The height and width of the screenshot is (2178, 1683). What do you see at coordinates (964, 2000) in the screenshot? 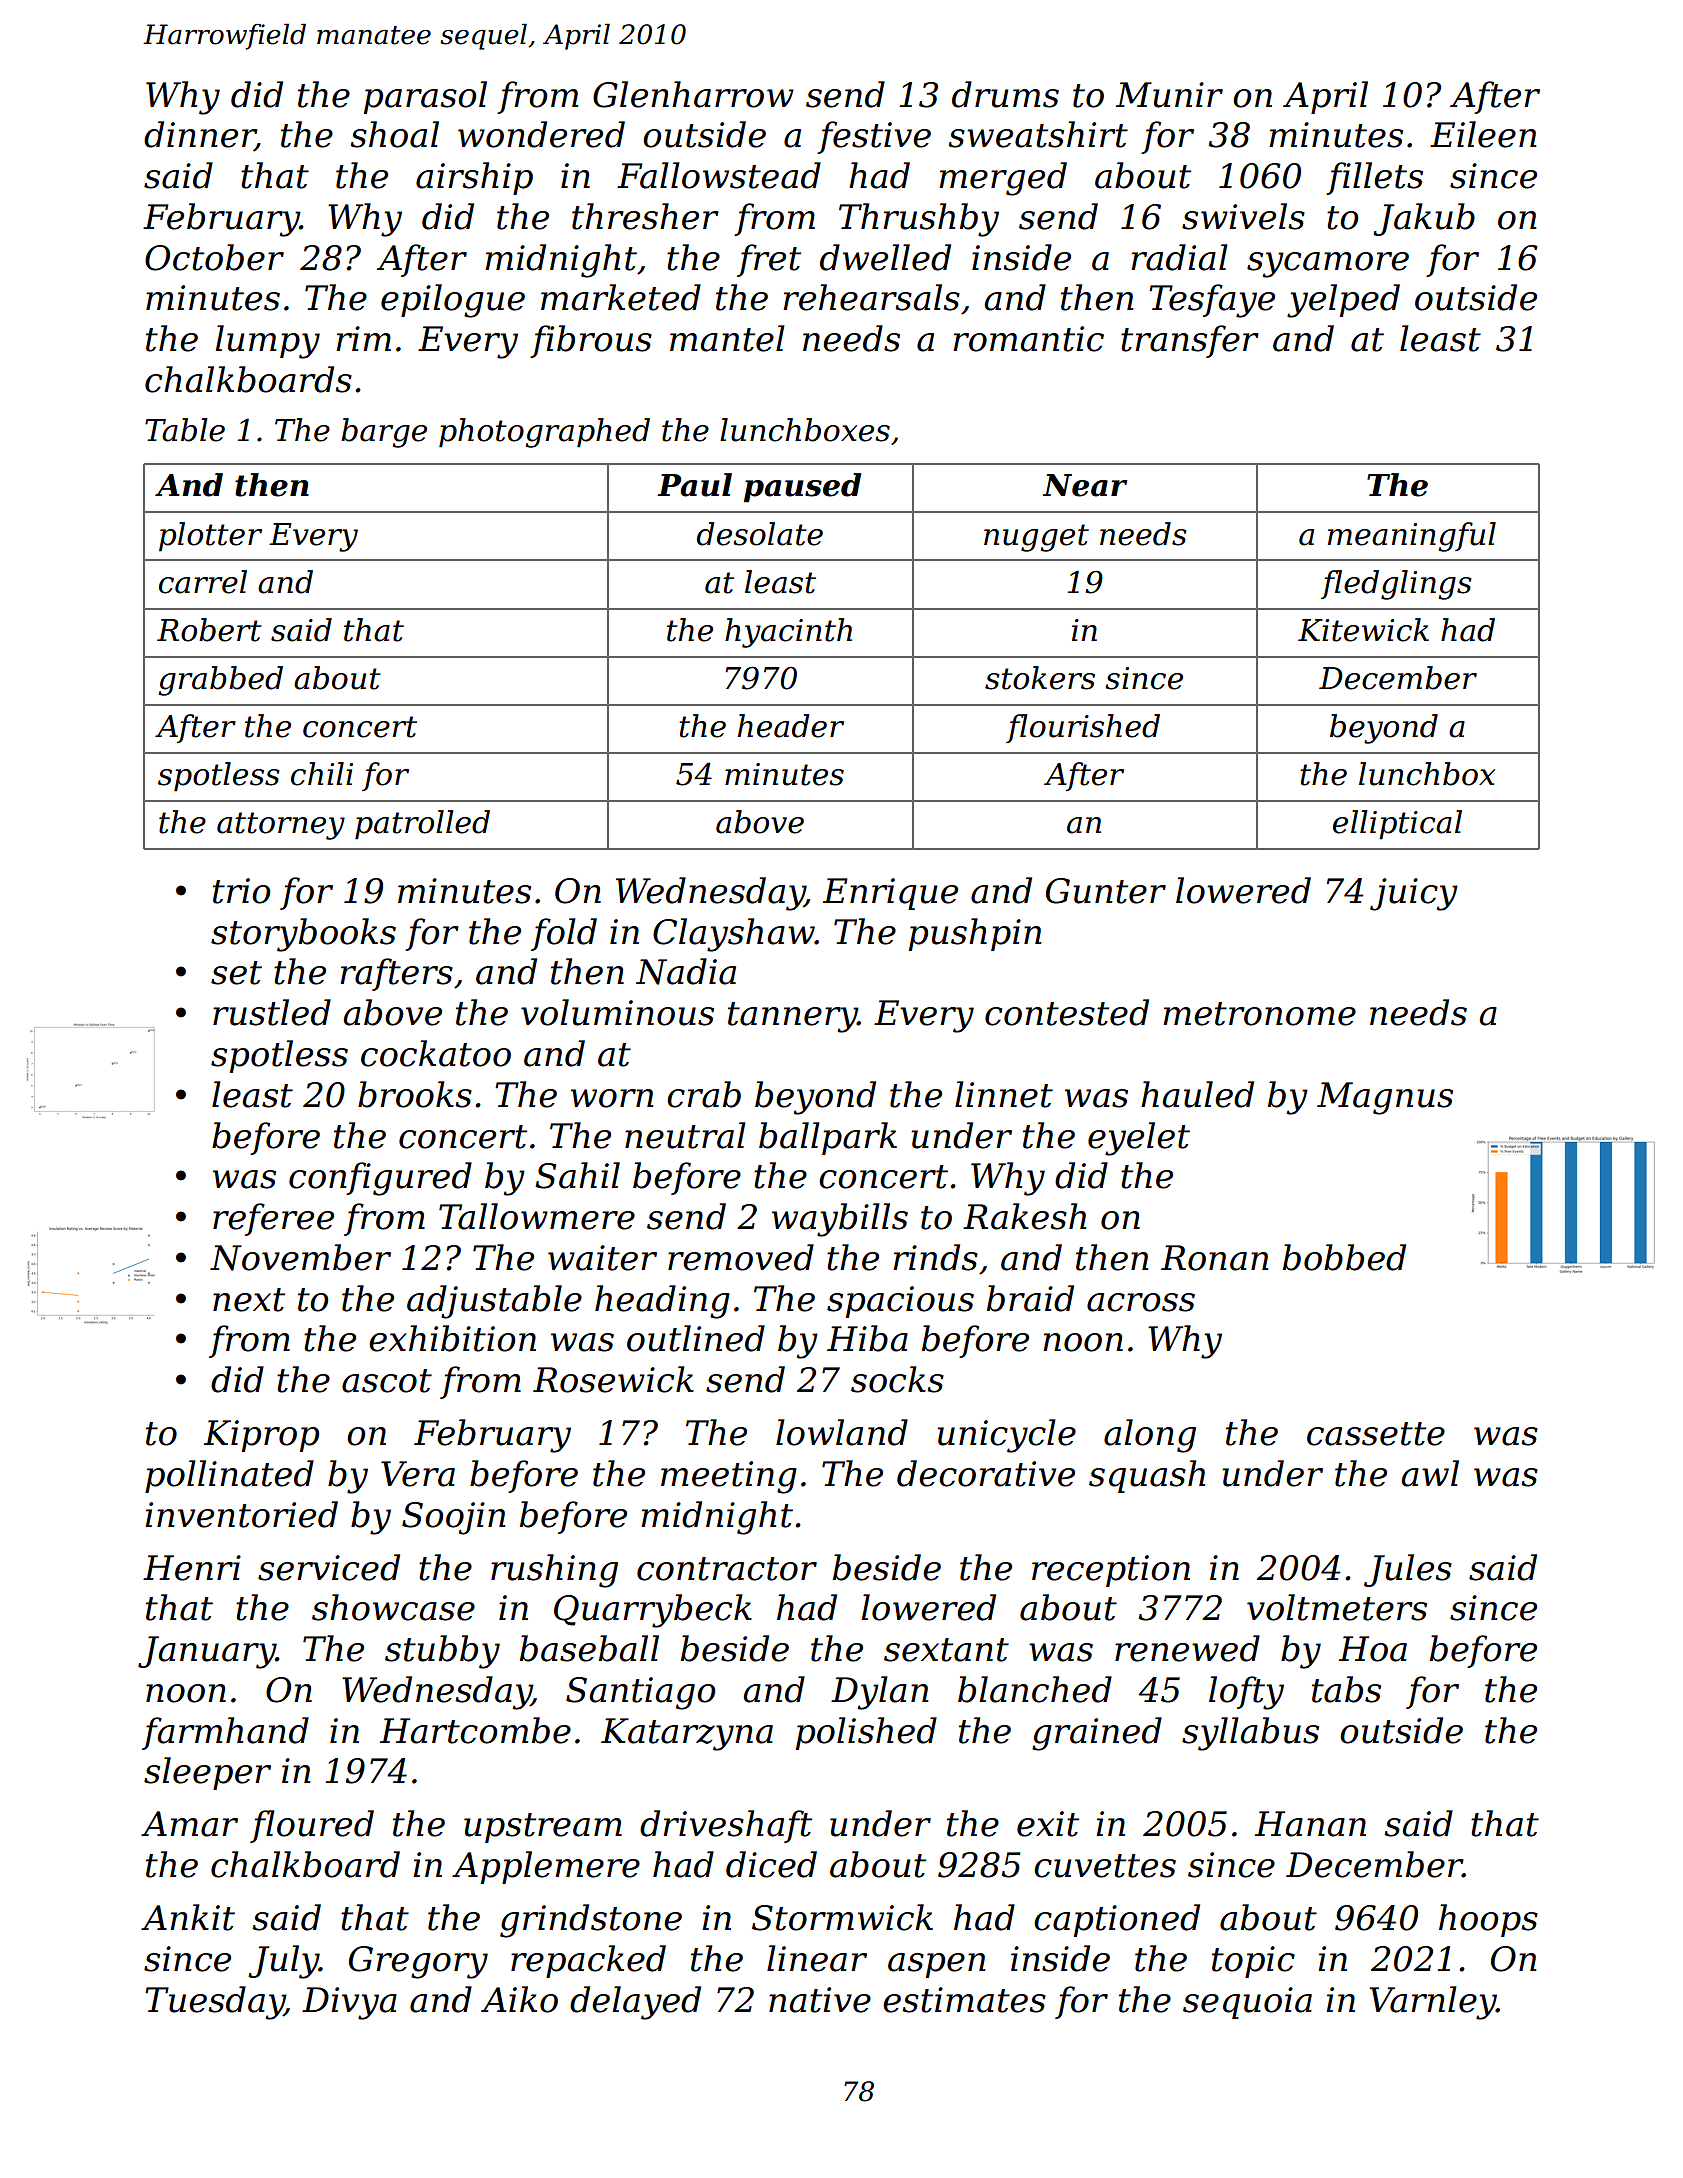
I see `estimates` at bounding box center [964, 2000].
